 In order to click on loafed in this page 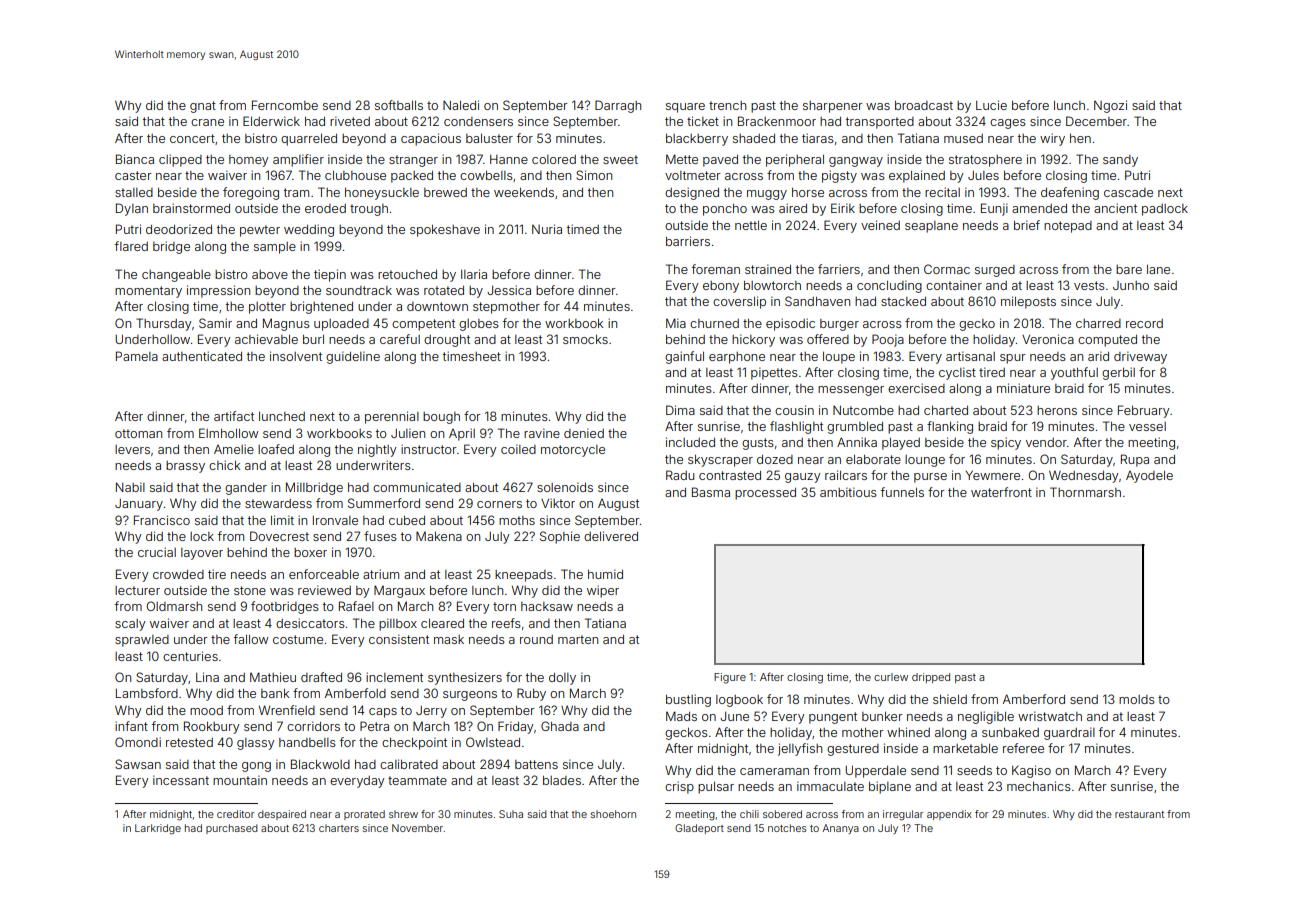, I will do `click(276, 449)`.
